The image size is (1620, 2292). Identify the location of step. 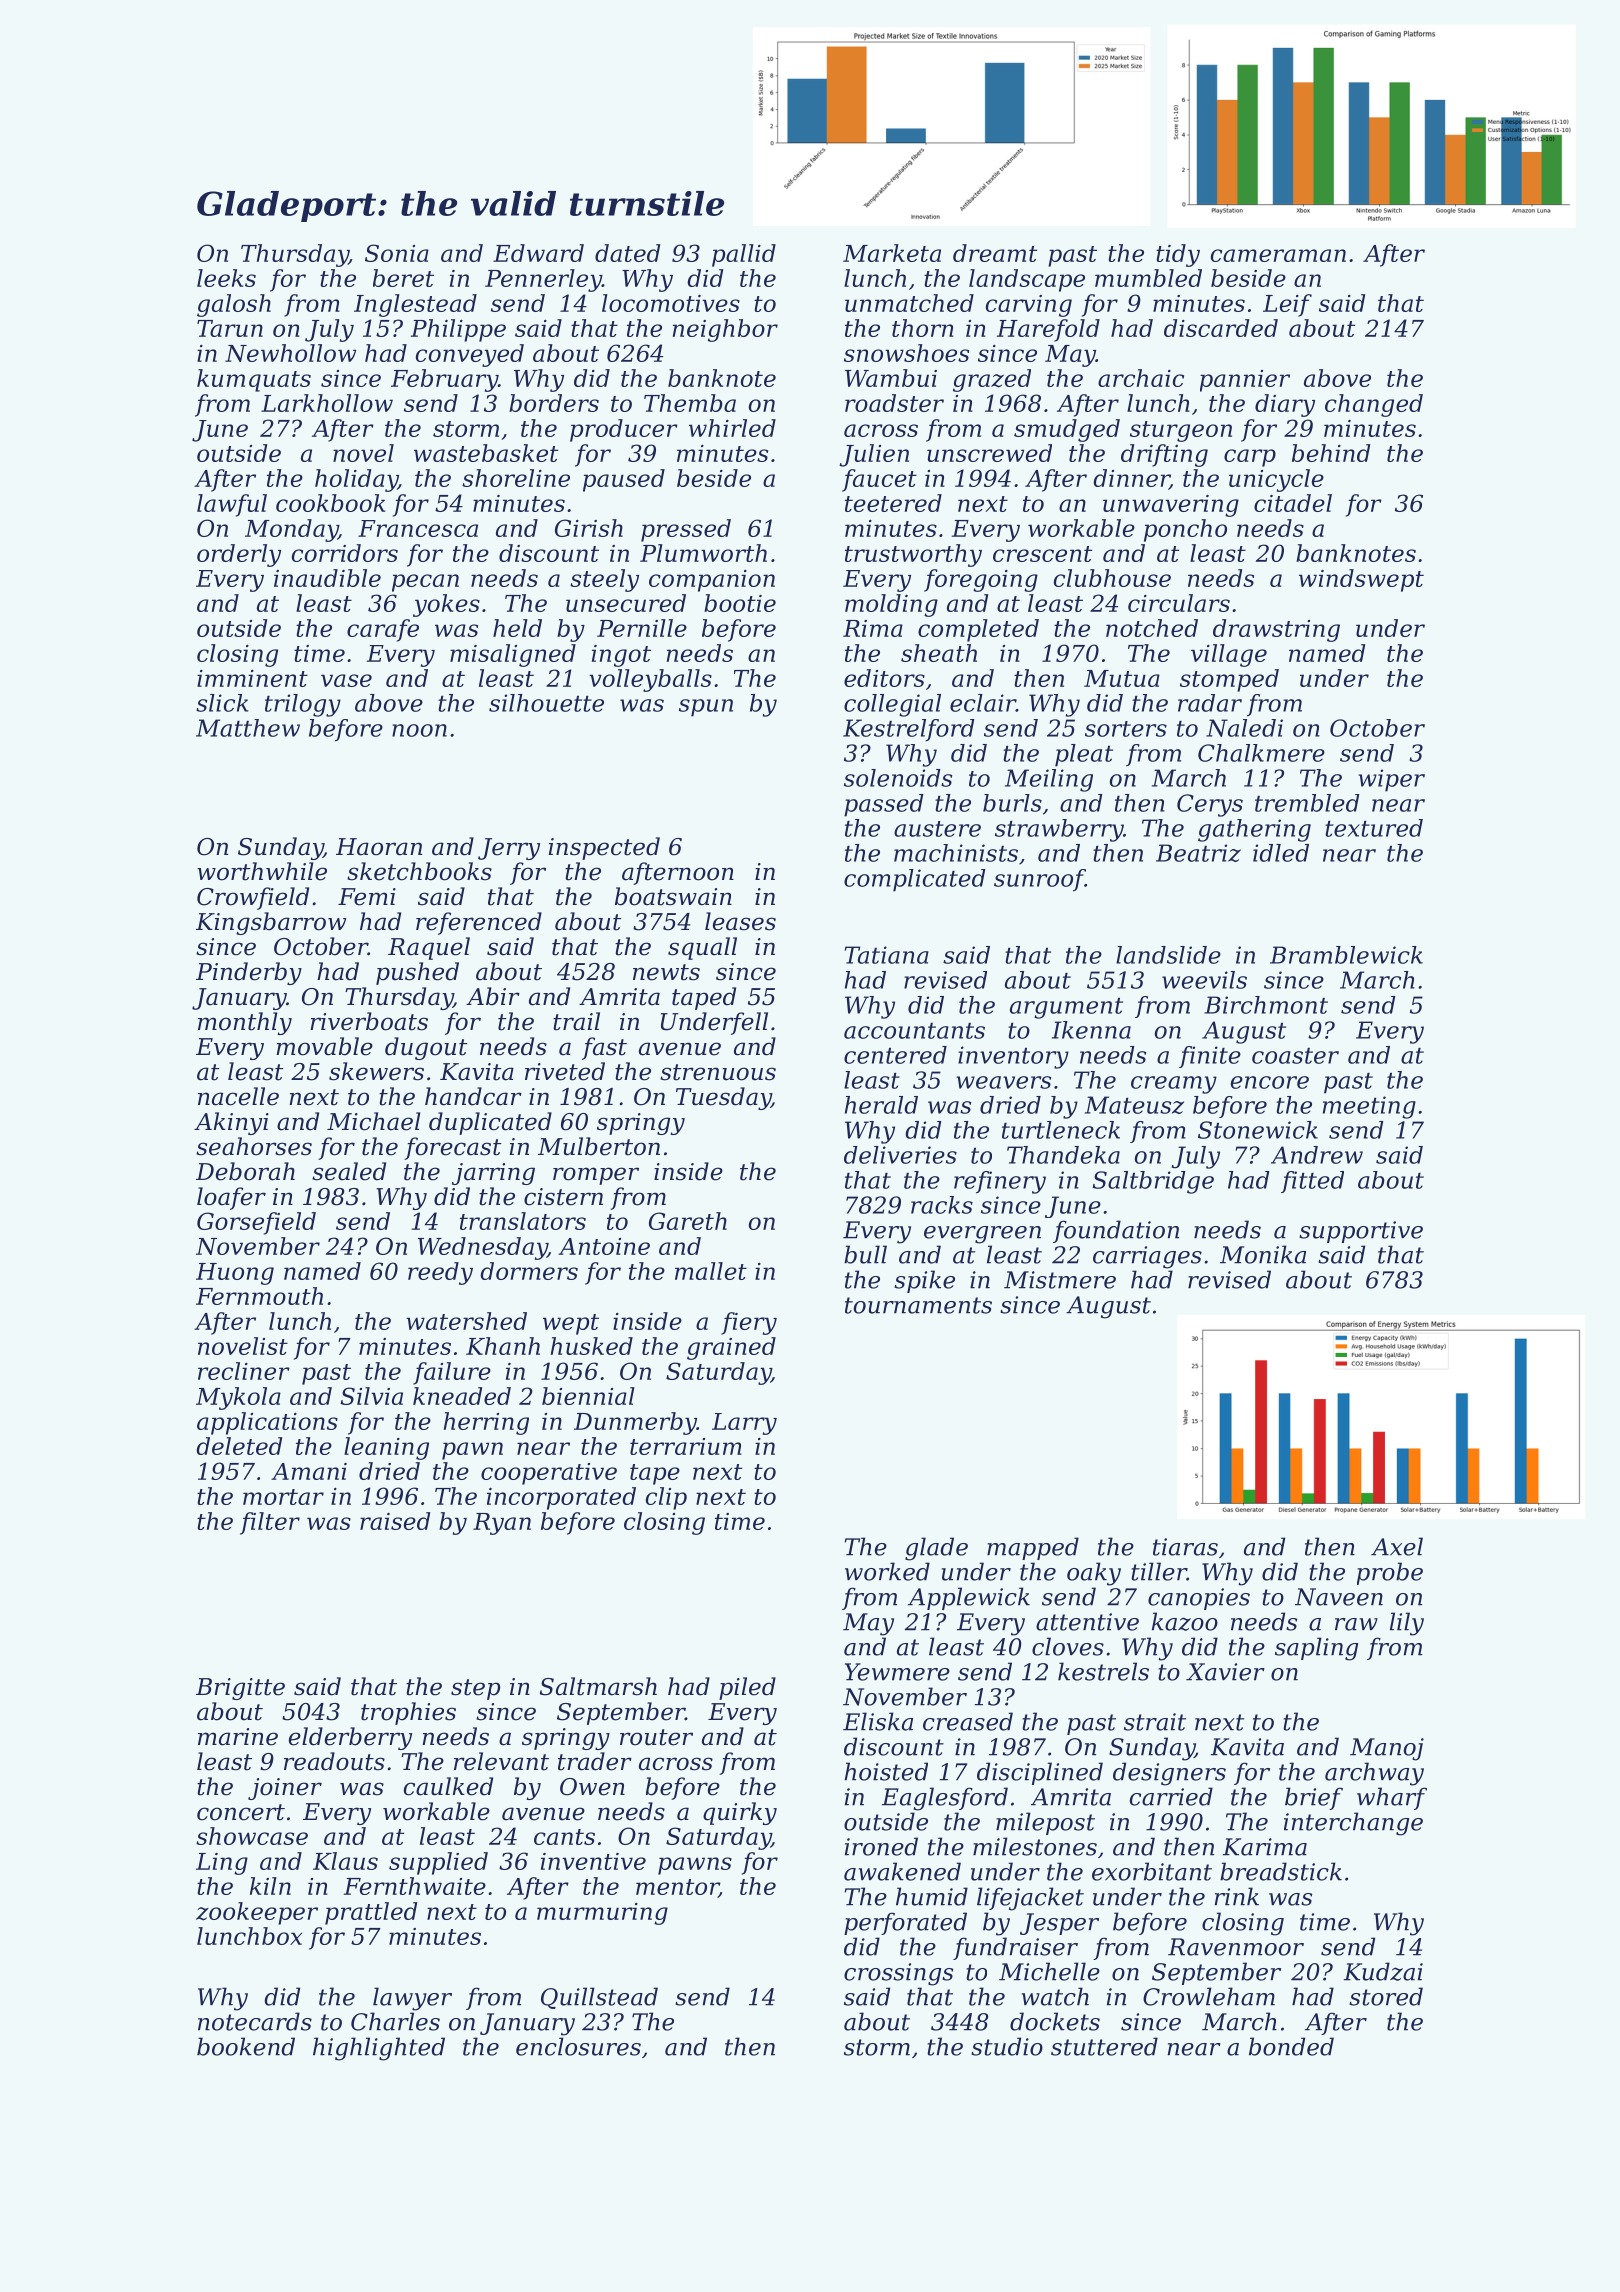
(475, 1689).
